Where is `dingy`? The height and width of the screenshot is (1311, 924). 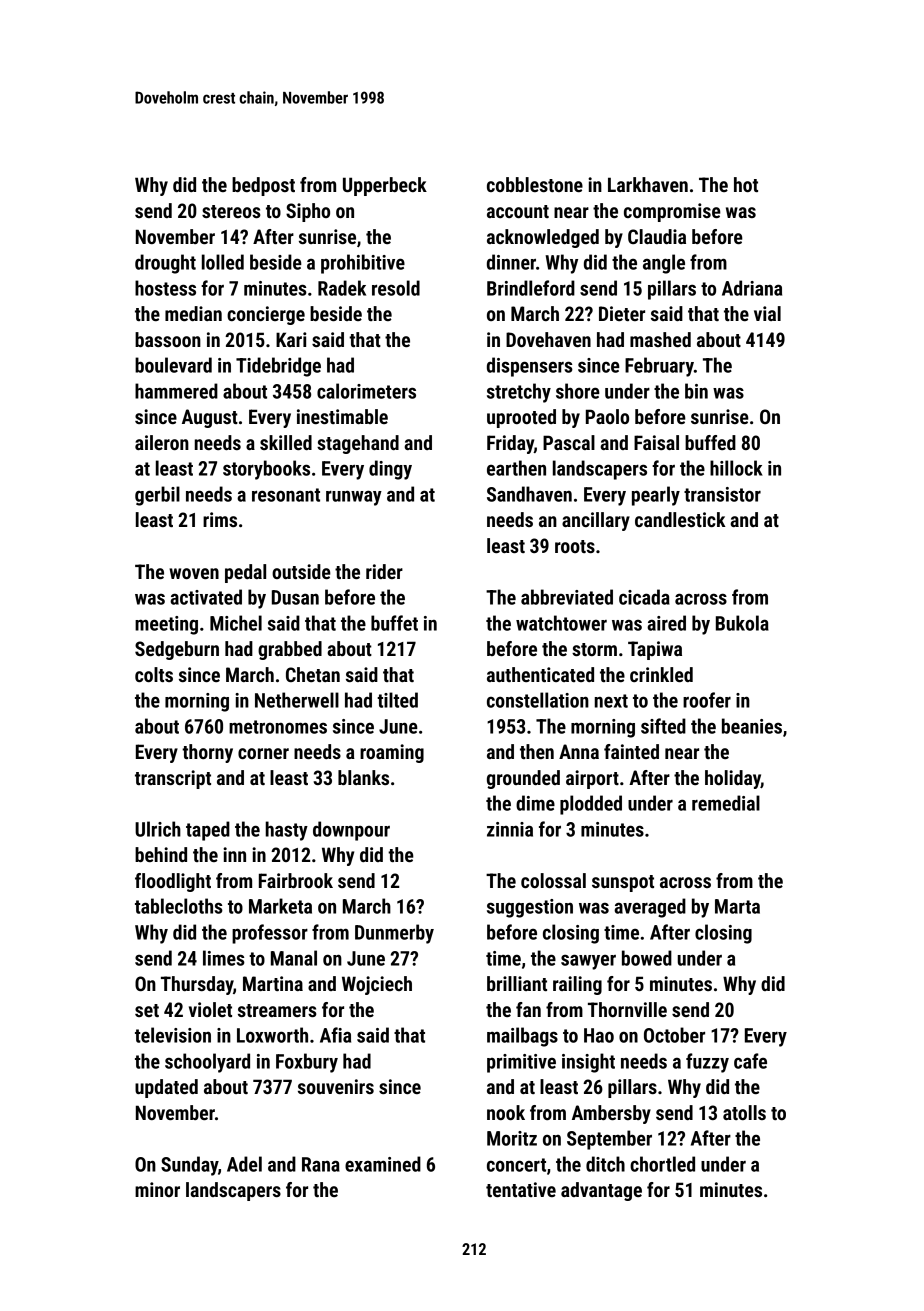
dingy is located at coordinates (390, 470).
